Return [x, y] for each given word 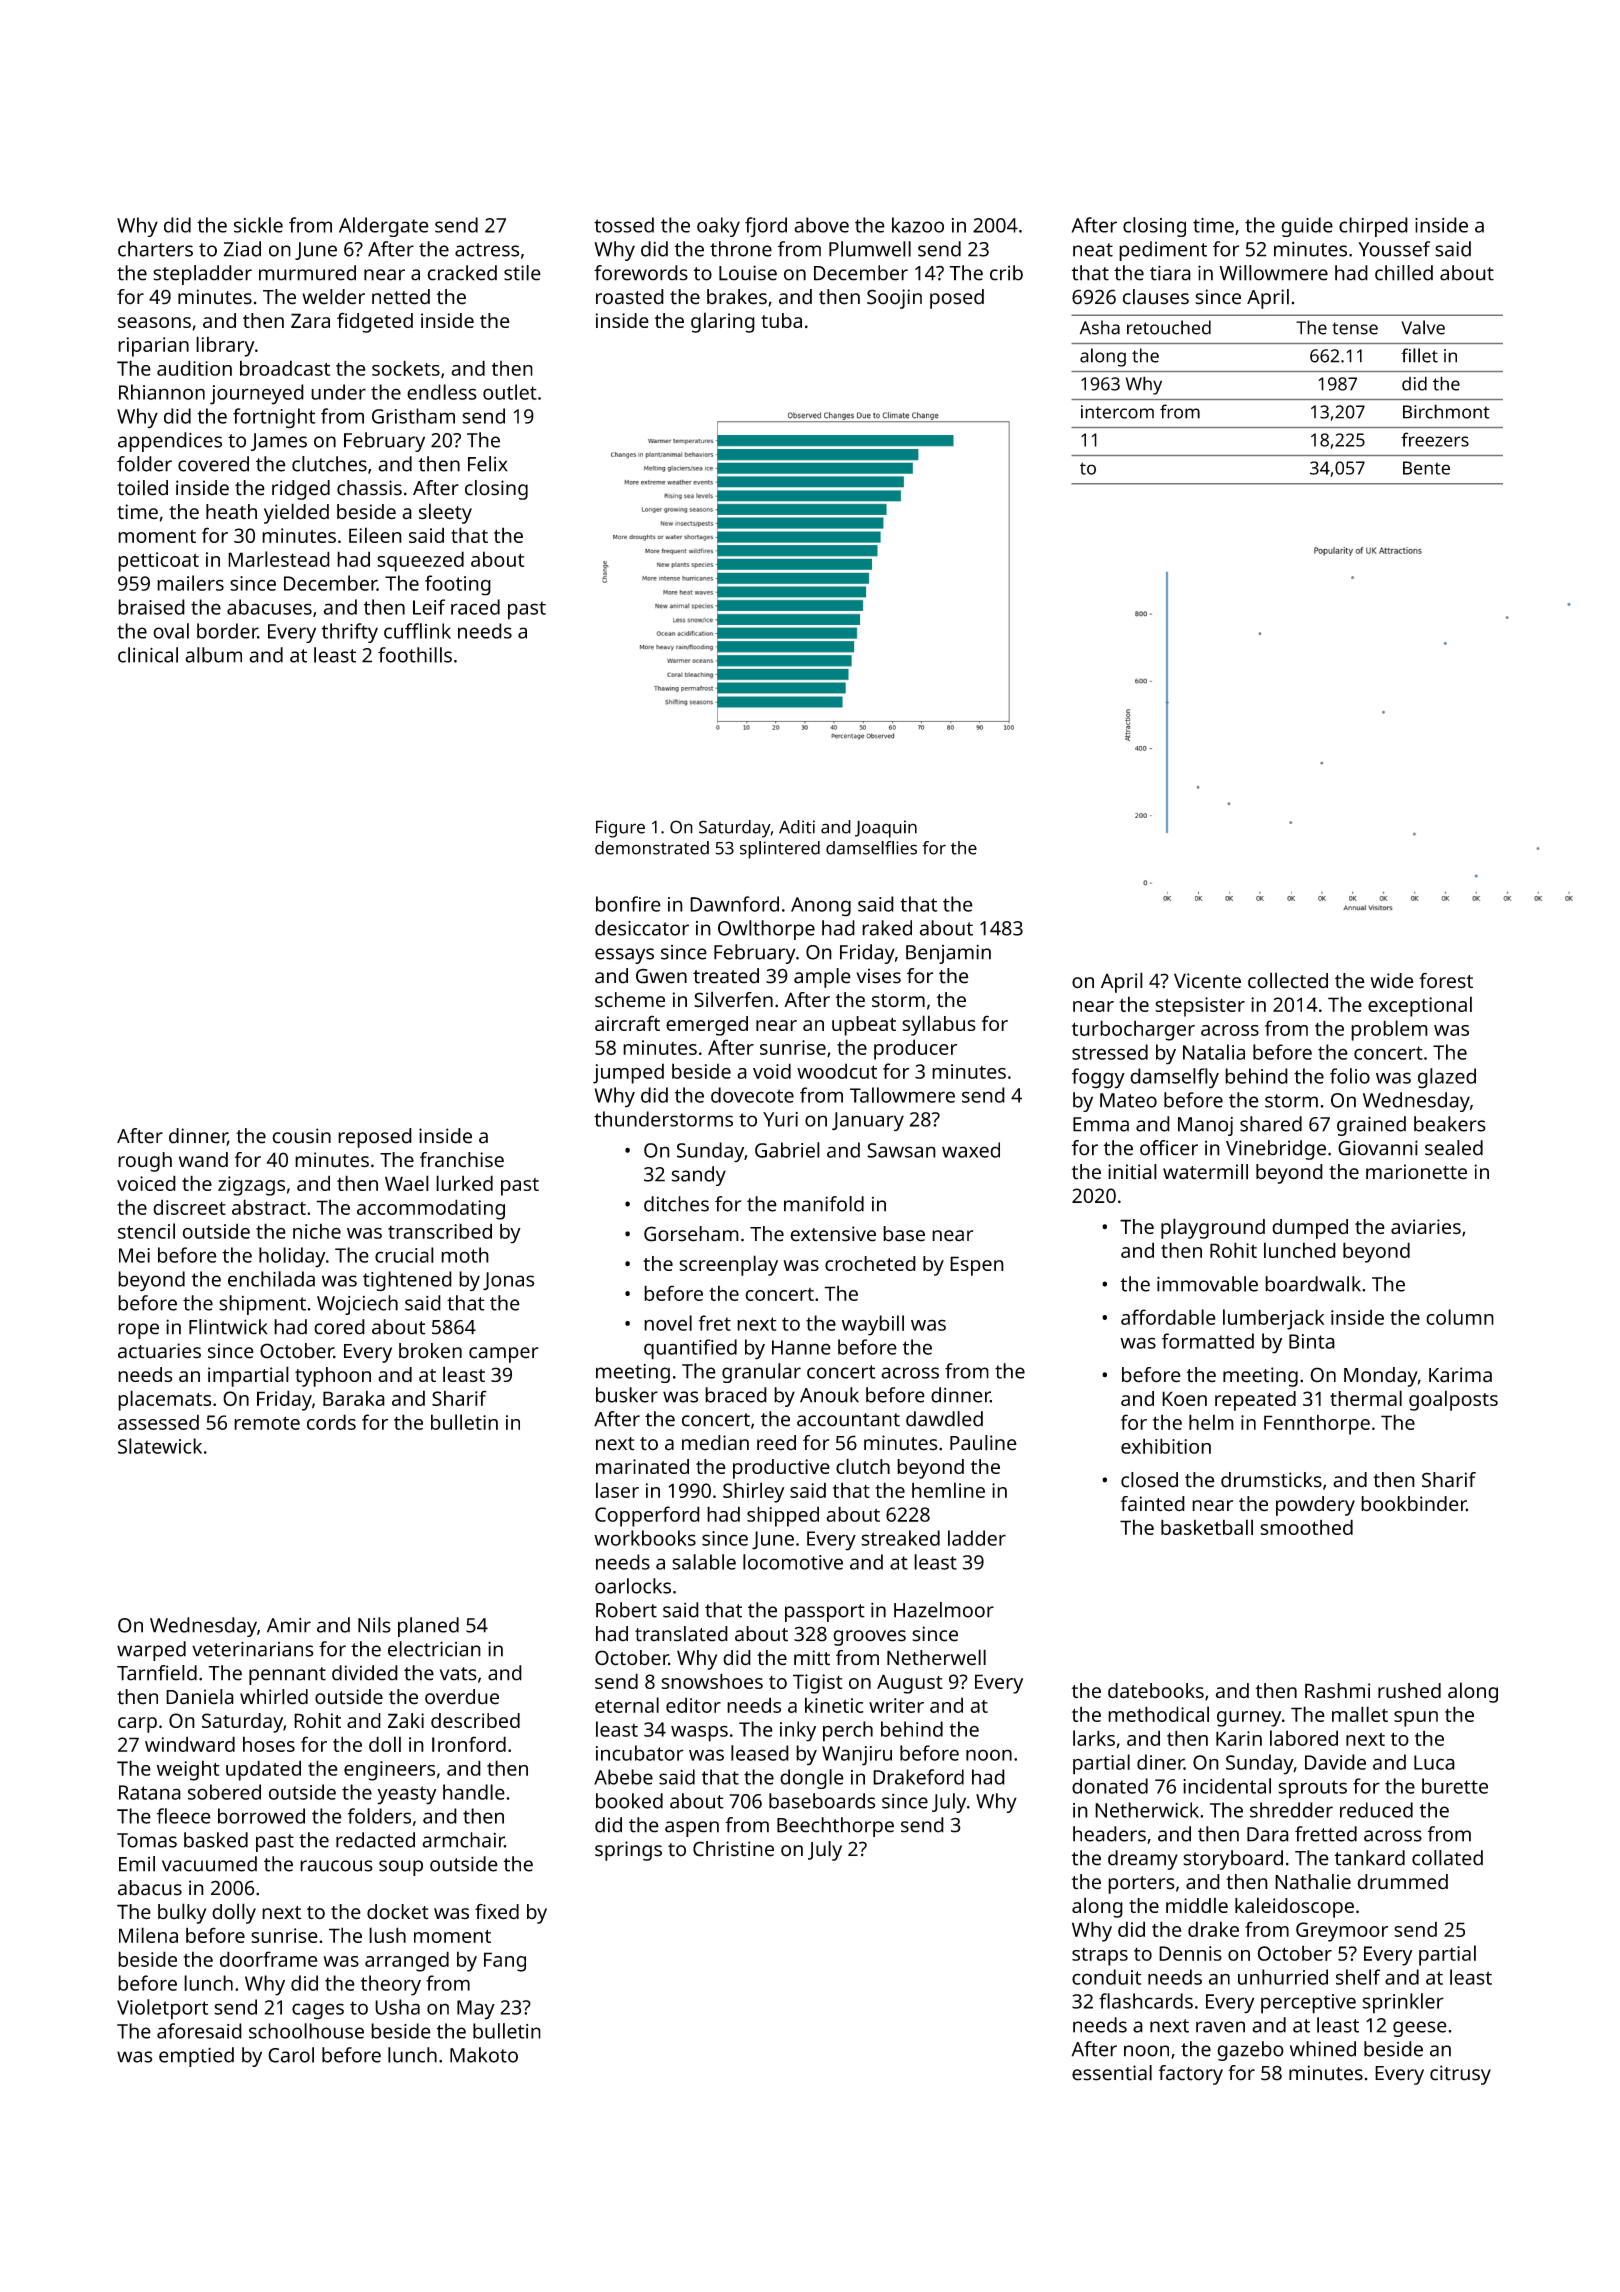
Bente [1426, 468]
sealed [1454, 1148]
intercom [1117, 412]
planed [428, 1627]
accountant [848, 1420]
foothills [415, 655]
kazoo [918, 225]
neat [1093, 250]
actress [487, 250]
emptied [196, 2057]
